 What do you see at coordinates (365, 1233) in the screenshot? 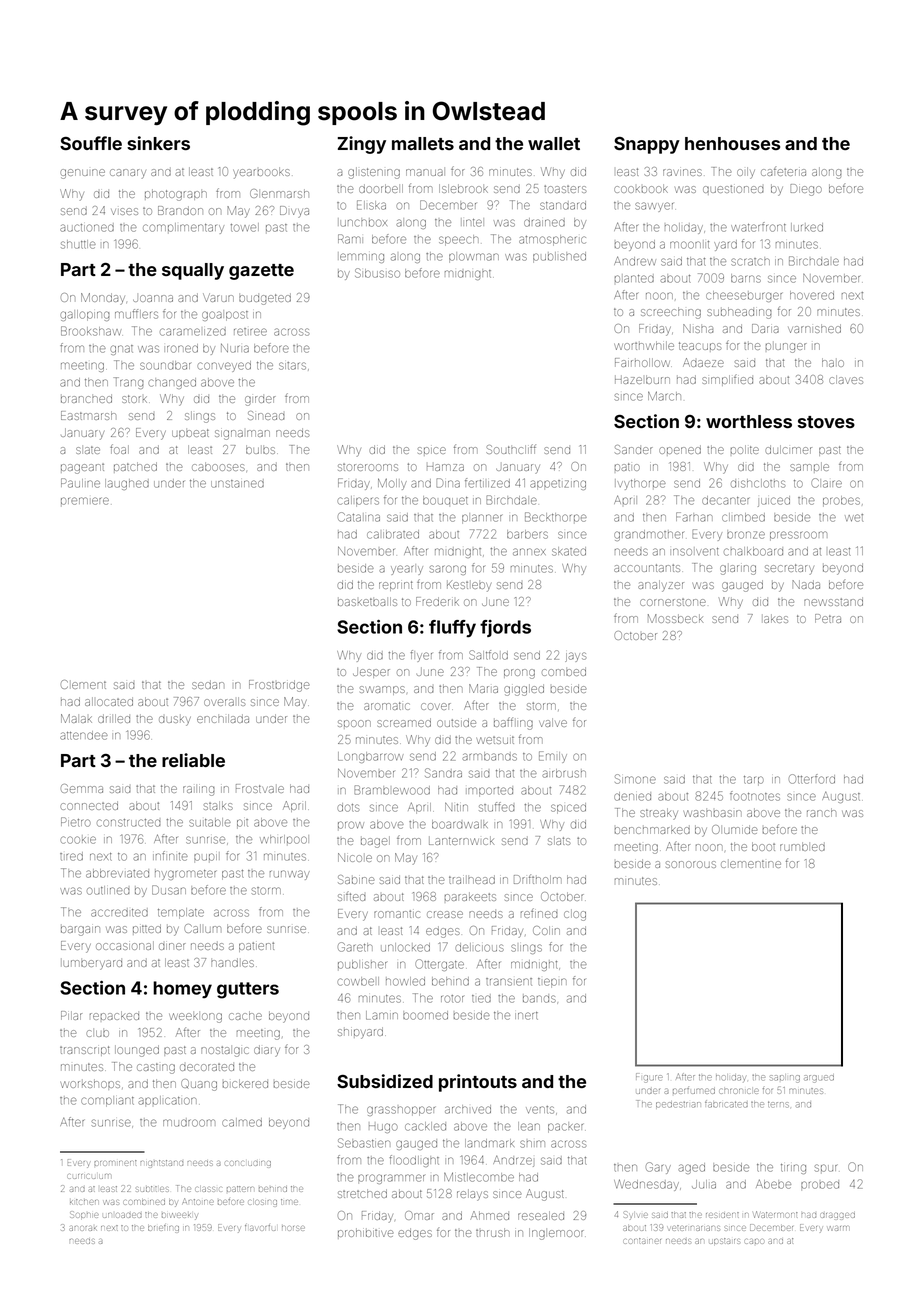
I see `prohibitive` at bounding box center [365, 1233].
